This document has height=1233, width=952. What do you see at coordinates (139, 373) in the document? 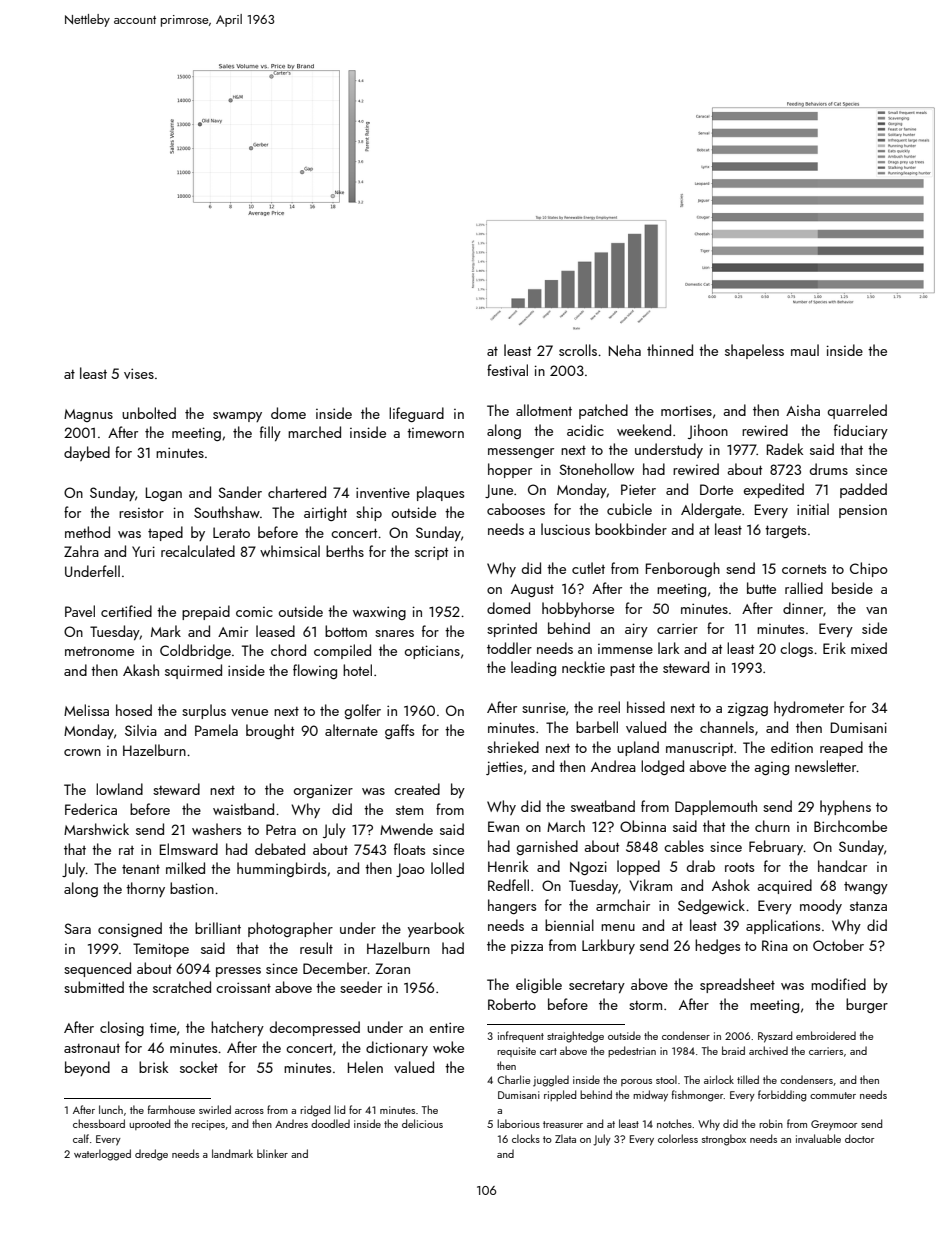
I see `vises` at bounding box center [139, 373].
